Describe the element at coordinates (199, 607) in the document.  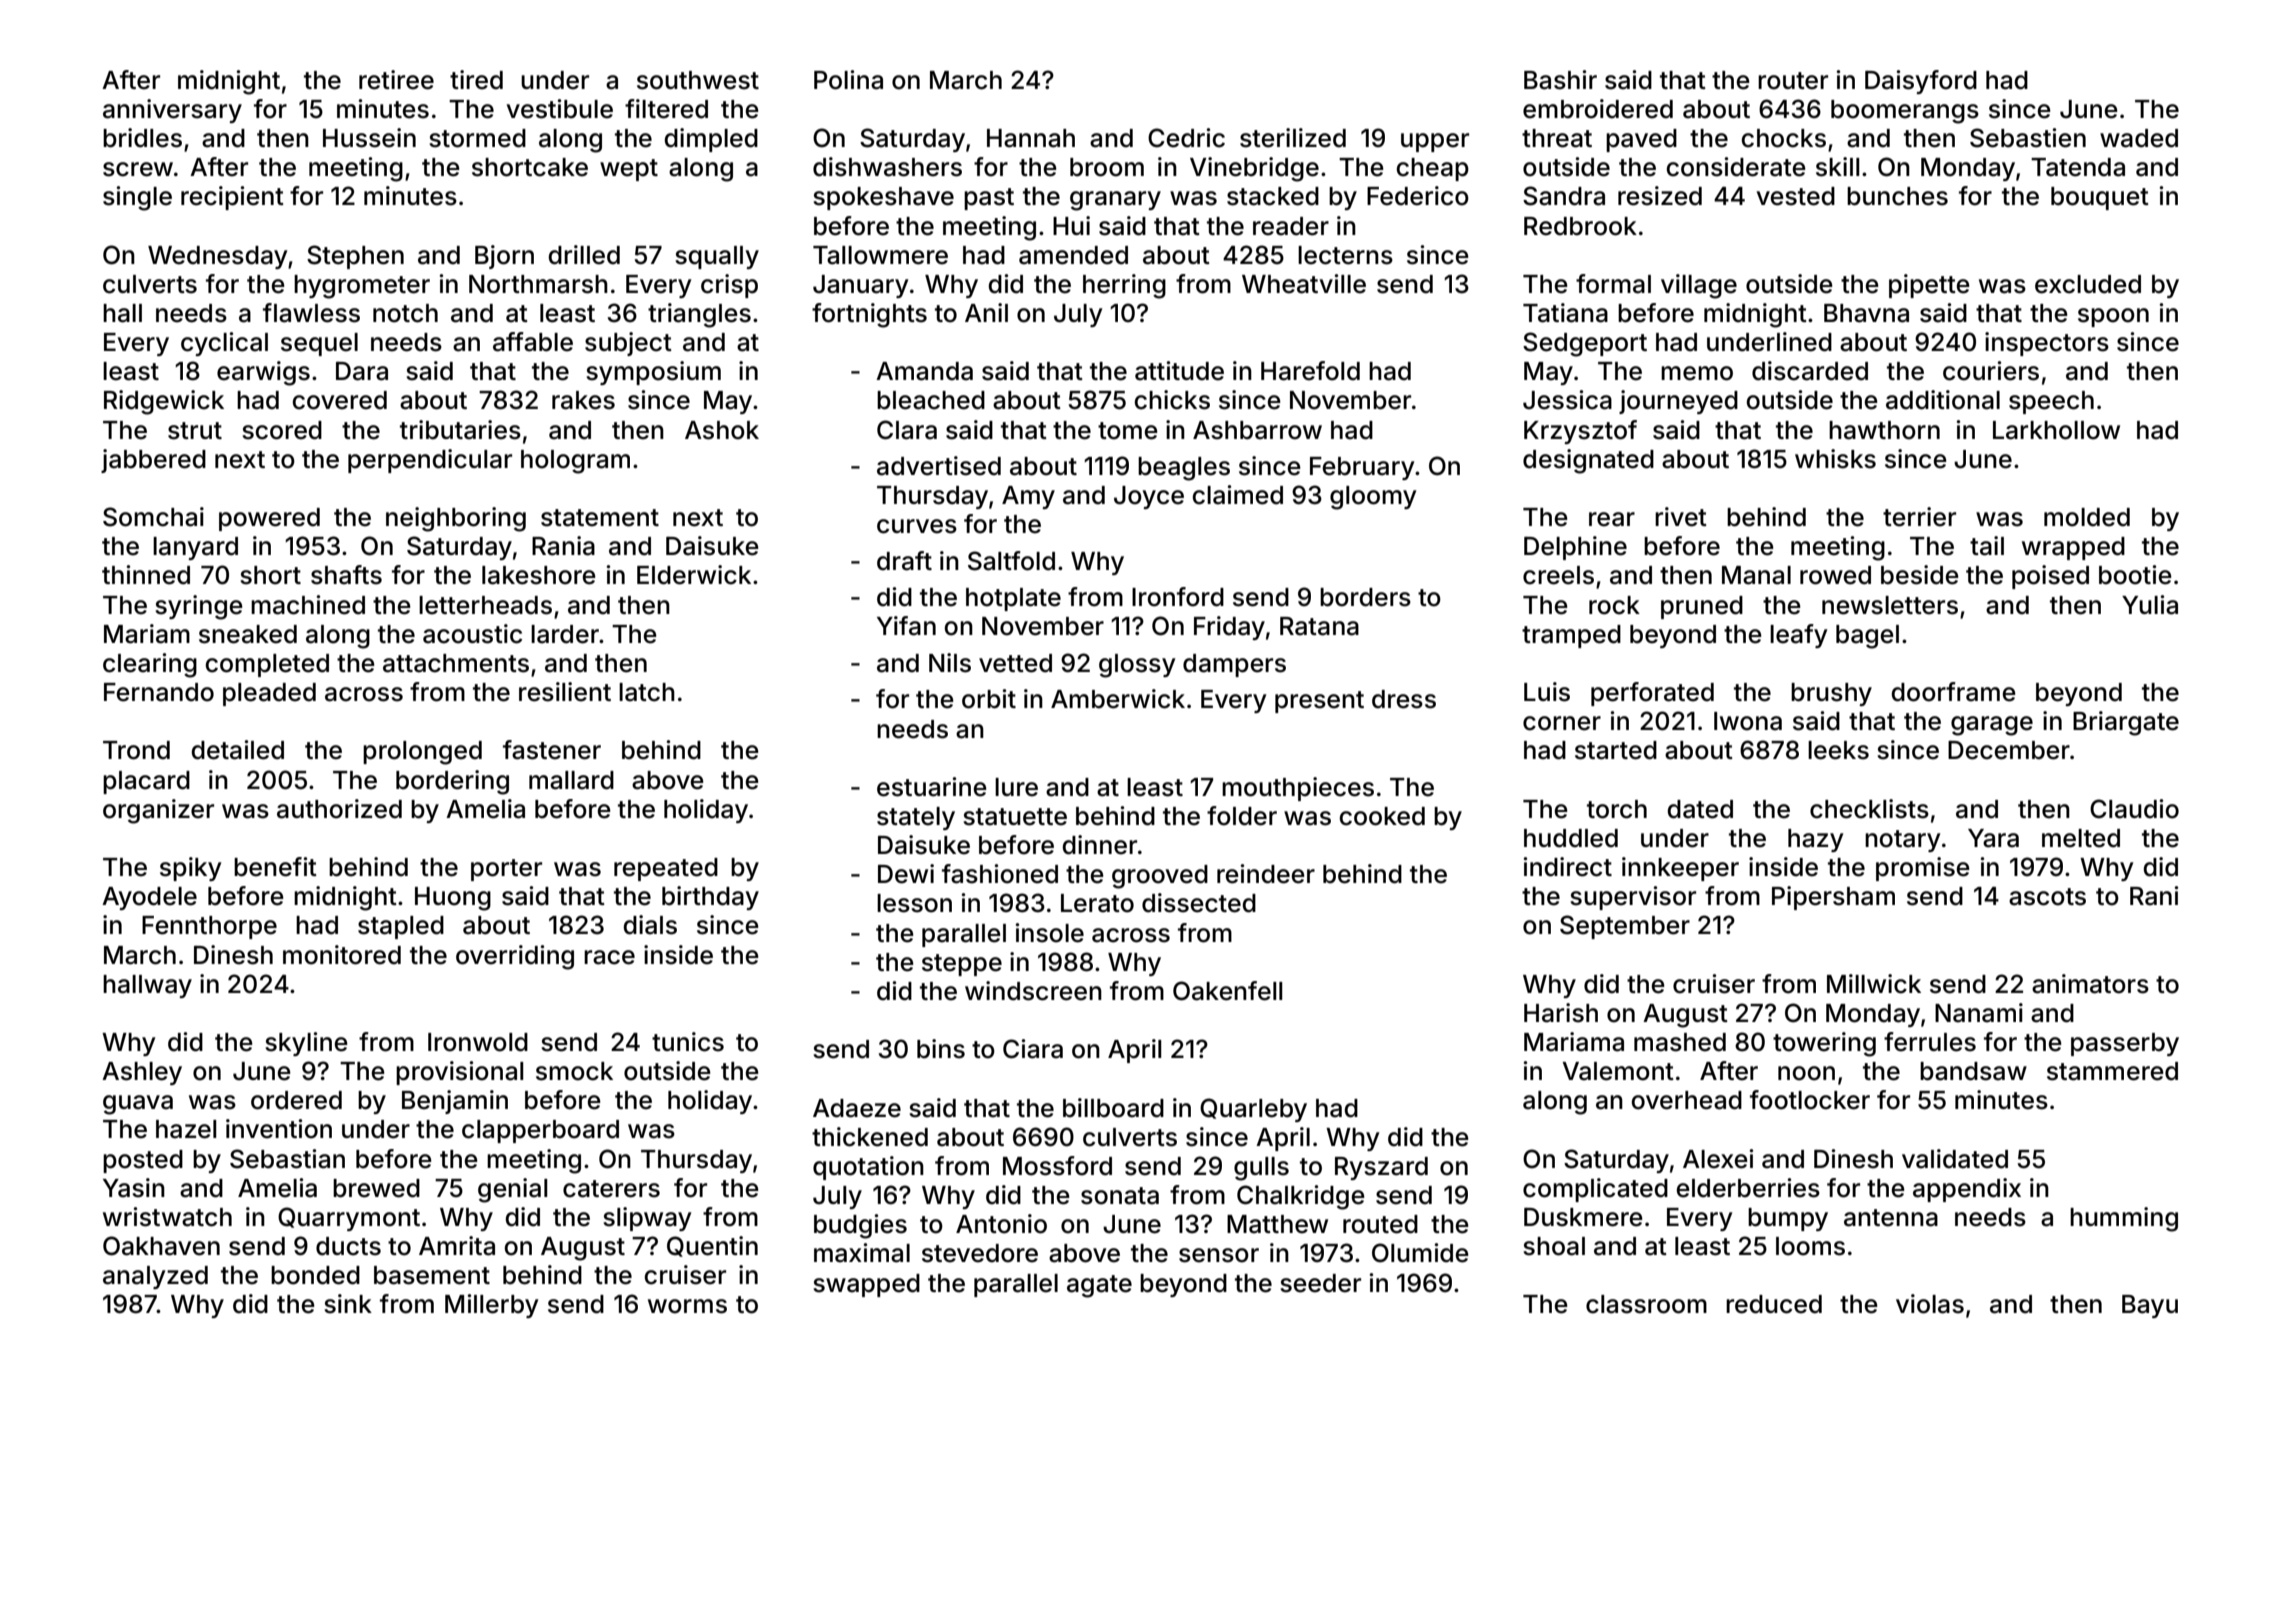
I see `syringe` at that location.
